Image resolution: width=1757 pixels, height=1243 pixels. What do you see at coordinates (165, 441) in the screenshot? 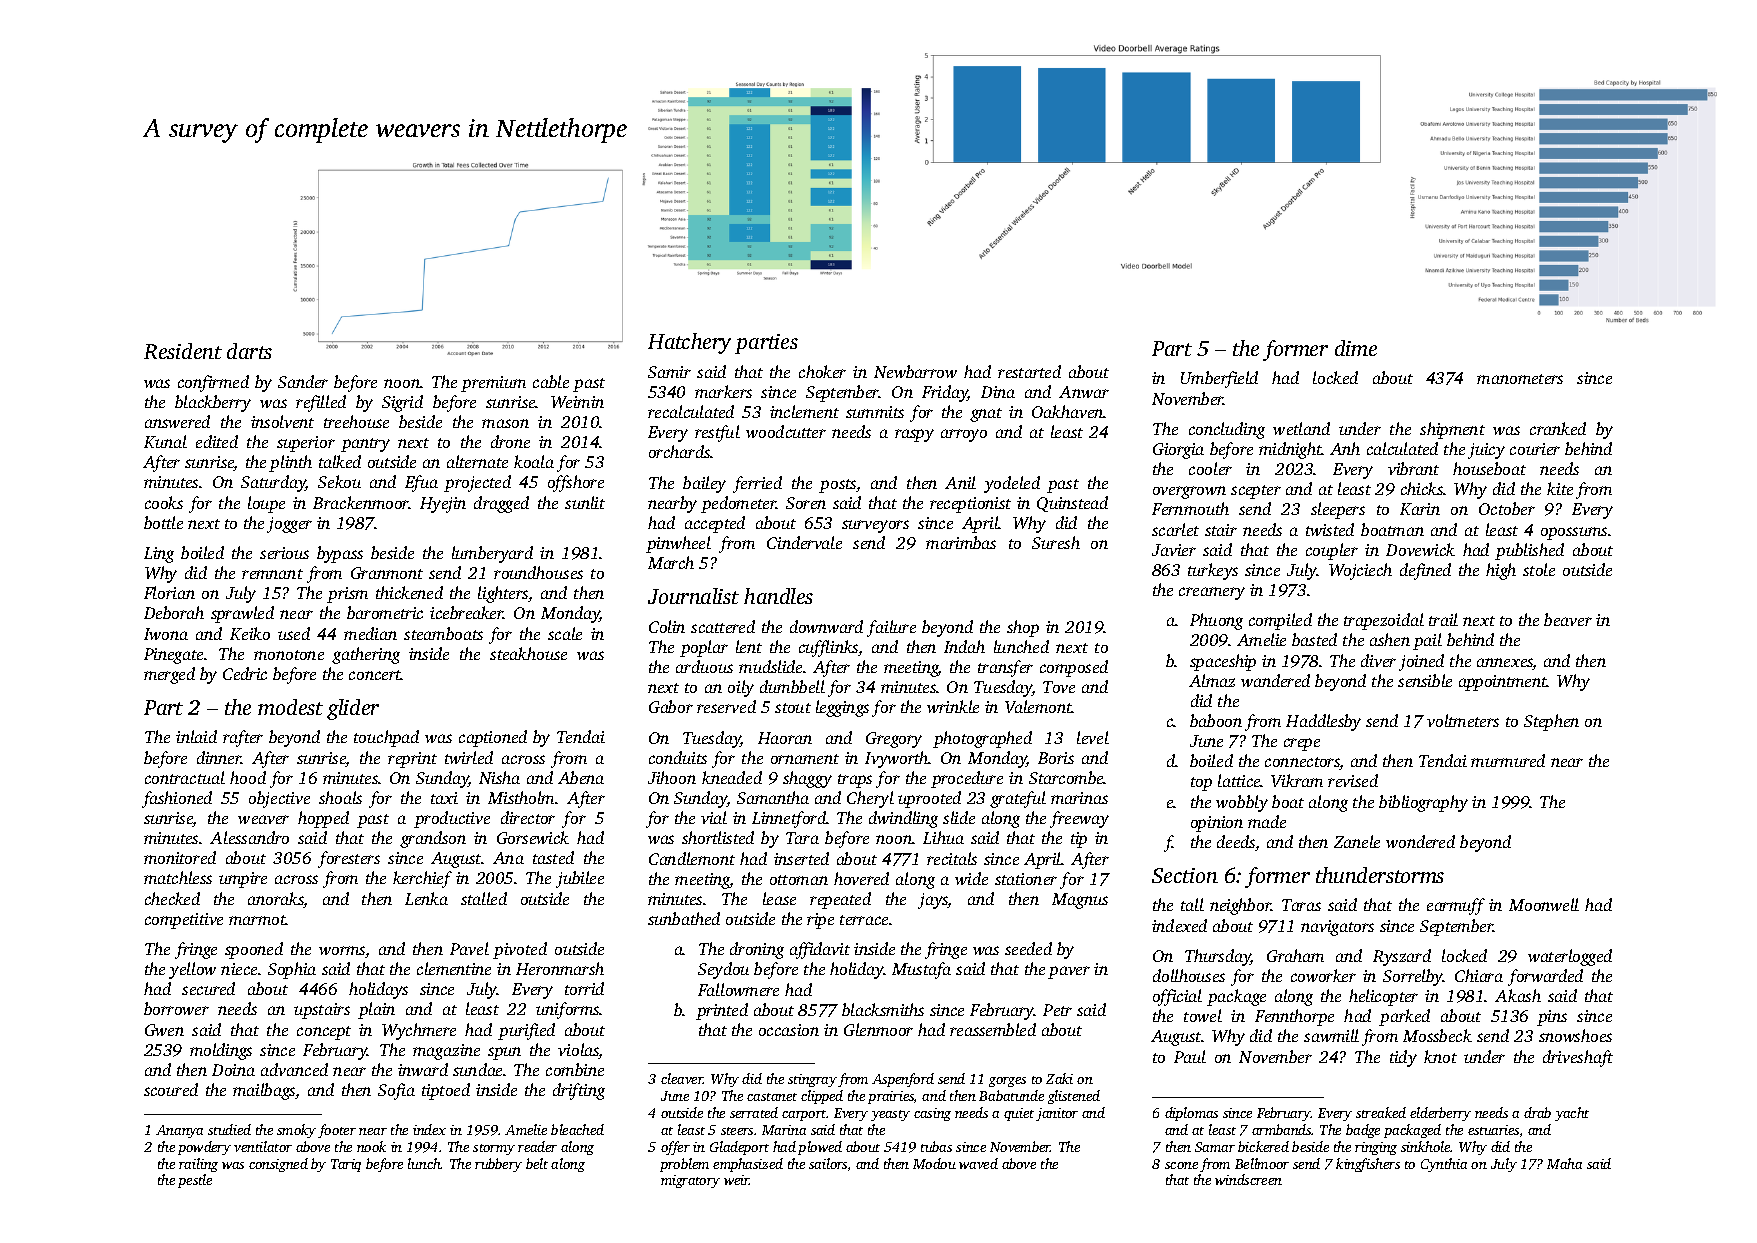
I see `Kunal` at bounding box center [165, 441].
